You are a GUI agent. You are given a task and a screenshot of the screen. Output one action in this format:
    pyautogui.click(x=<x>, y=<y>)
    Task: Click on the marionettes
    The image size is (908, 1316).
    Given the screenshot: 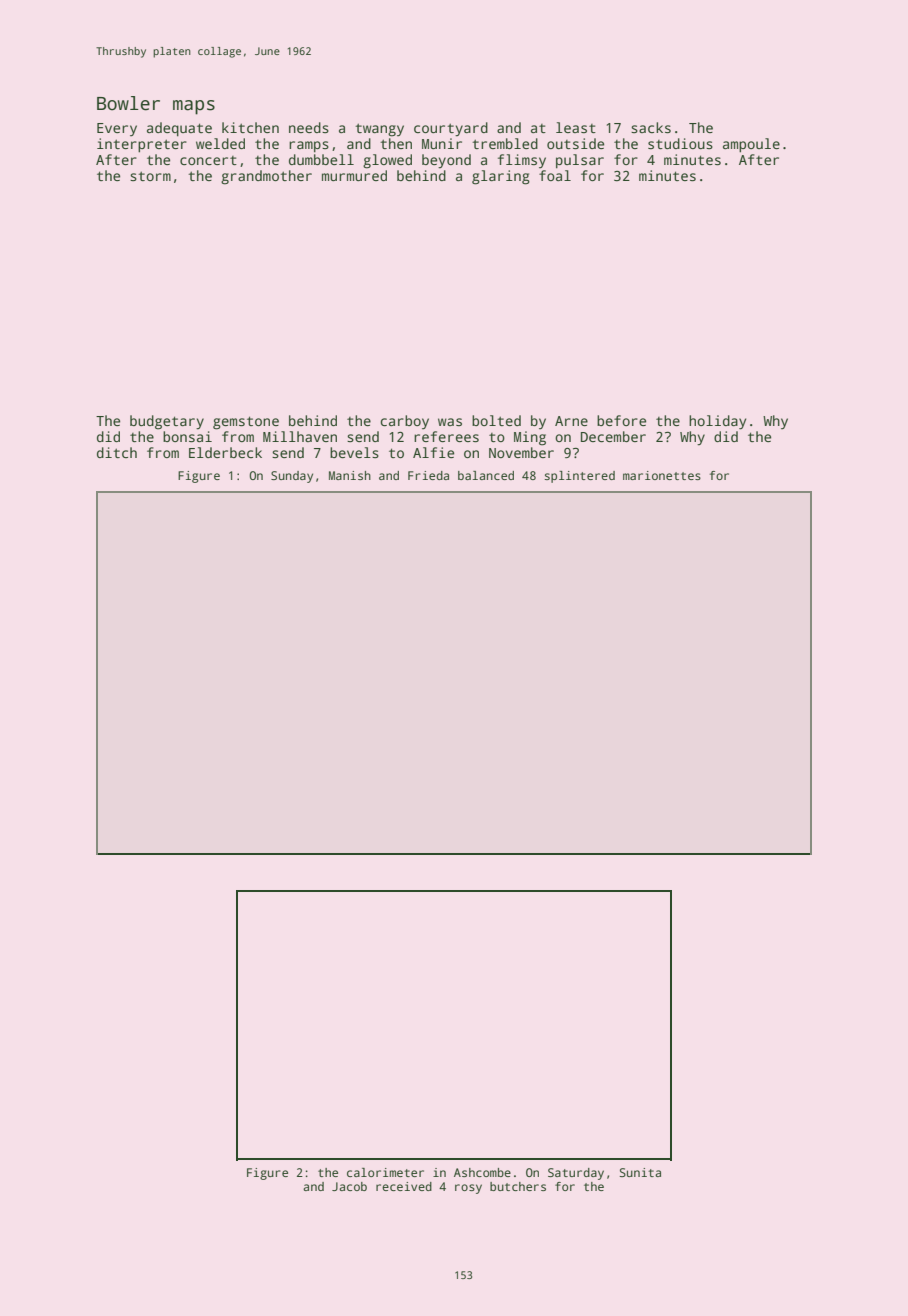 What is the action you would take?
    pyautogui.click(x=662, y=475)
